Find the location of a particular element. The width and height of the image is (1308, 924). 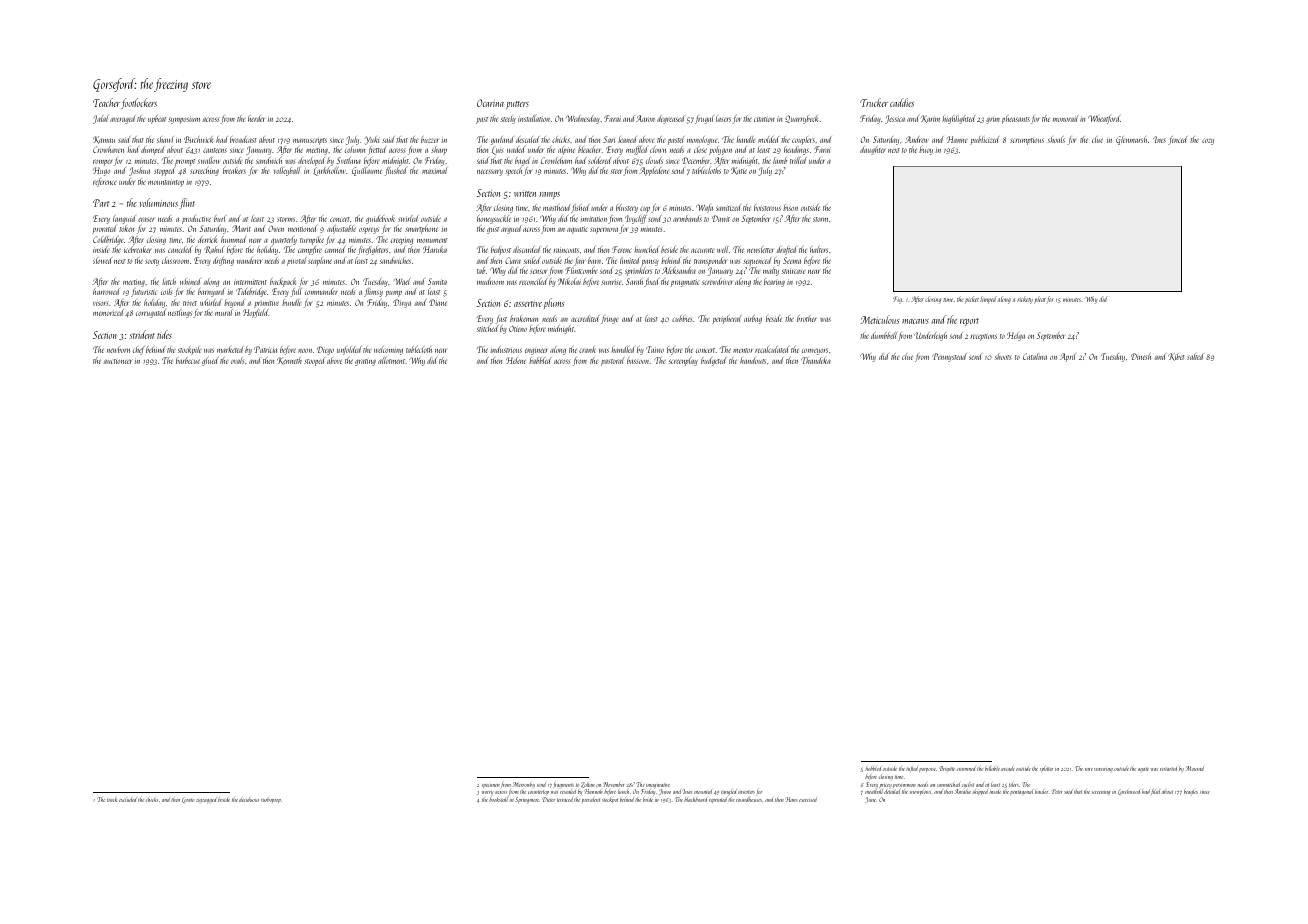

November is located at coordinates (613, 784).
